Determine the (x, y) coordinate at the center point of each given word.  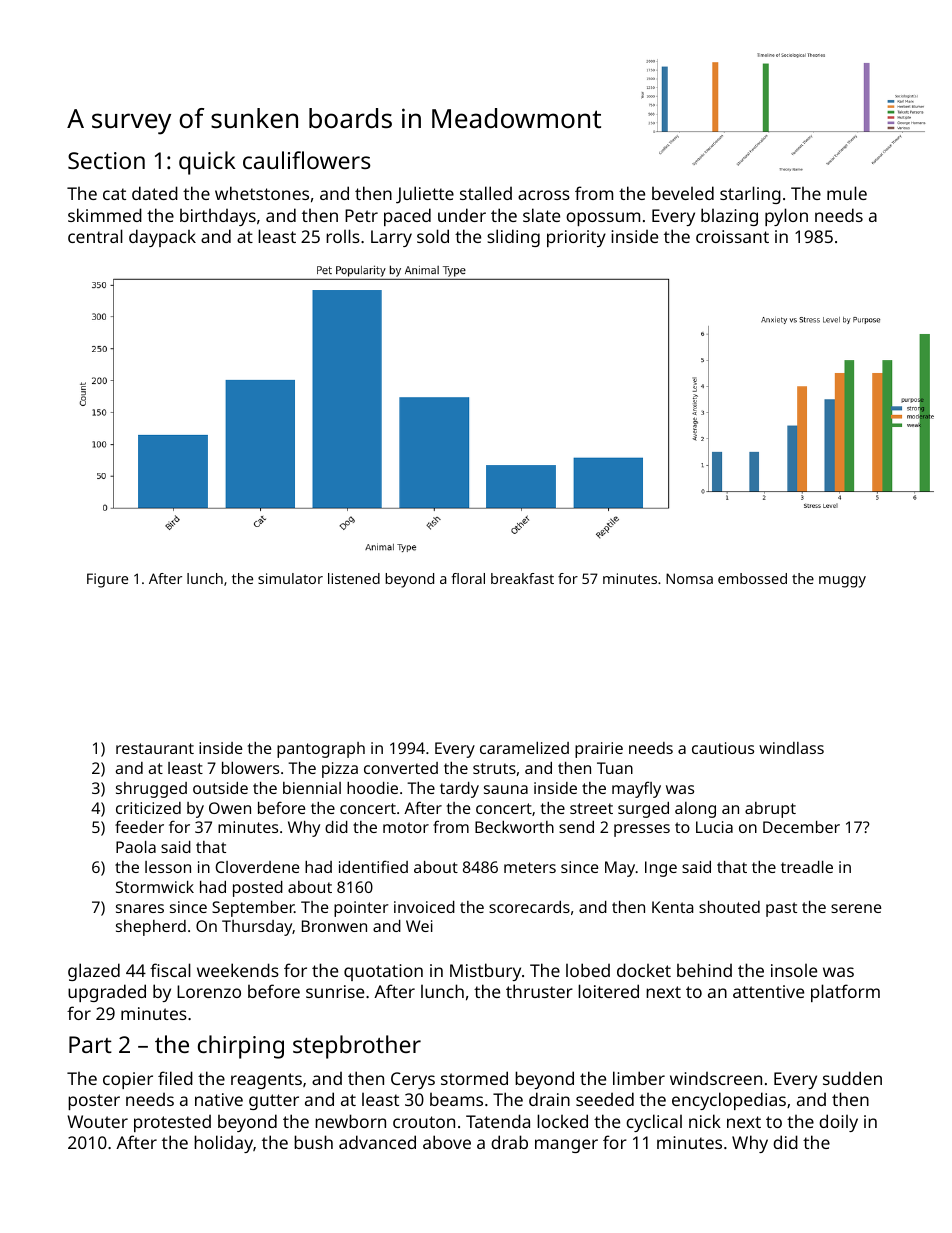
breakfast (522, 578)
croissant (732, 236)
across (544, 195)
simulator (290, 578)
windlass (791, 748)
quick (207, 163)
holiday (223, 1144)
